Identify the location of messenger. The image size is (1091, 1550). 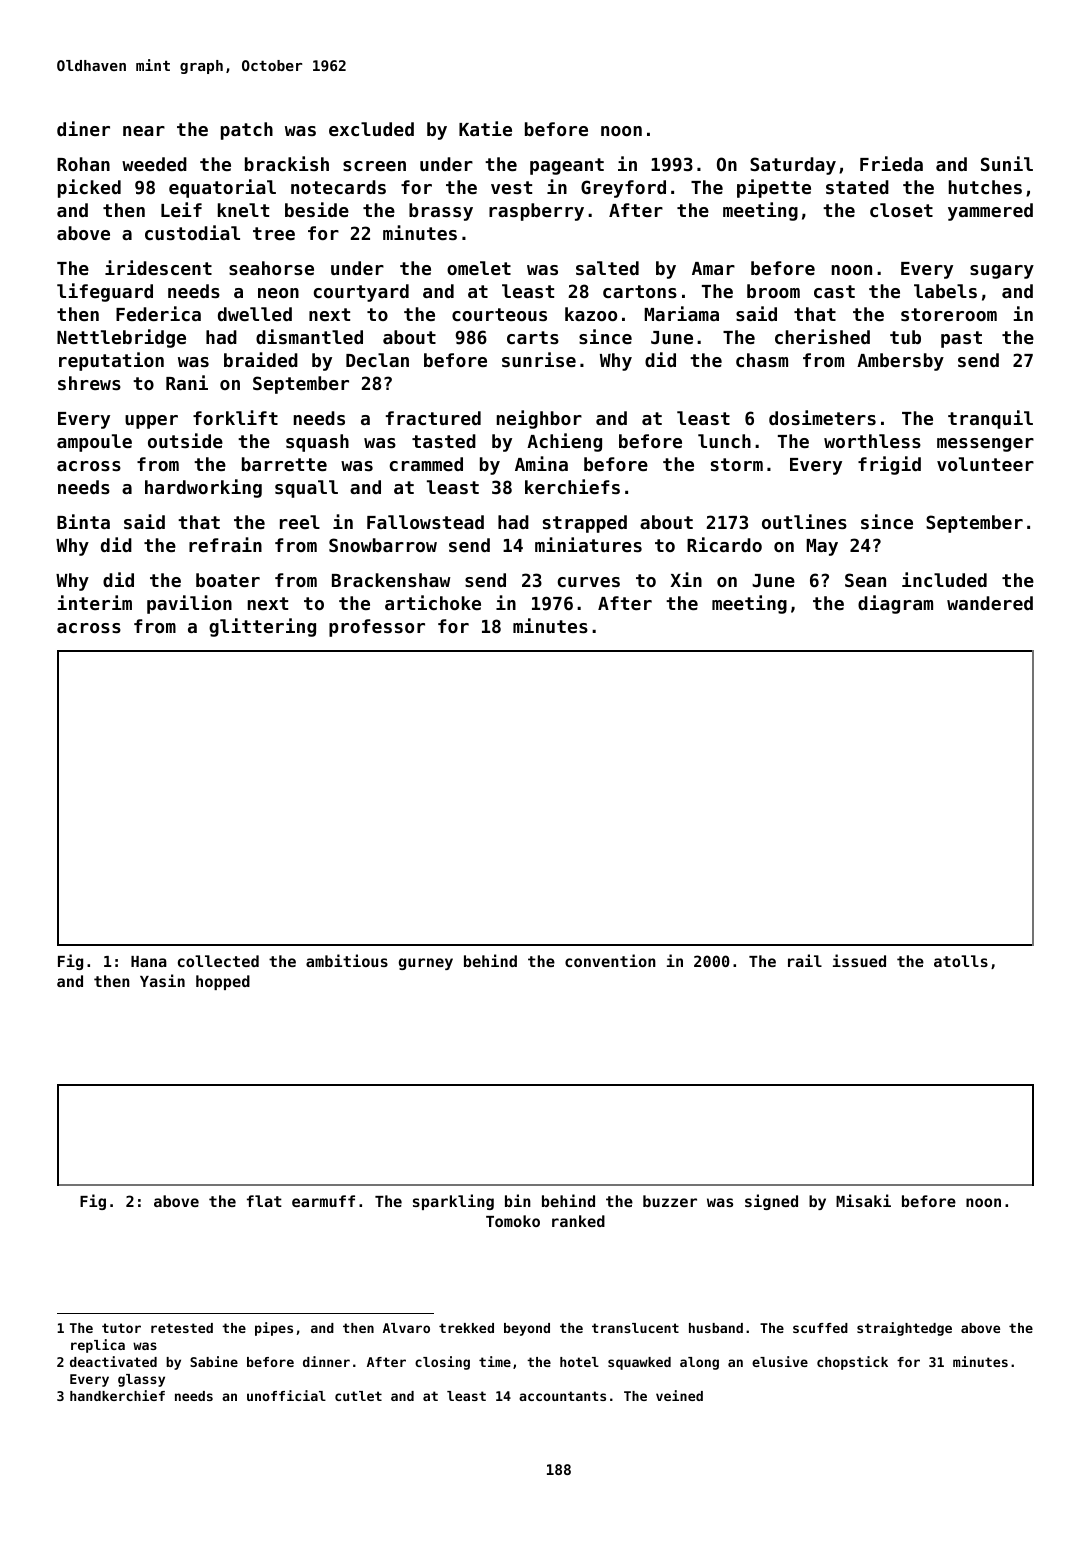
(985, 445).
